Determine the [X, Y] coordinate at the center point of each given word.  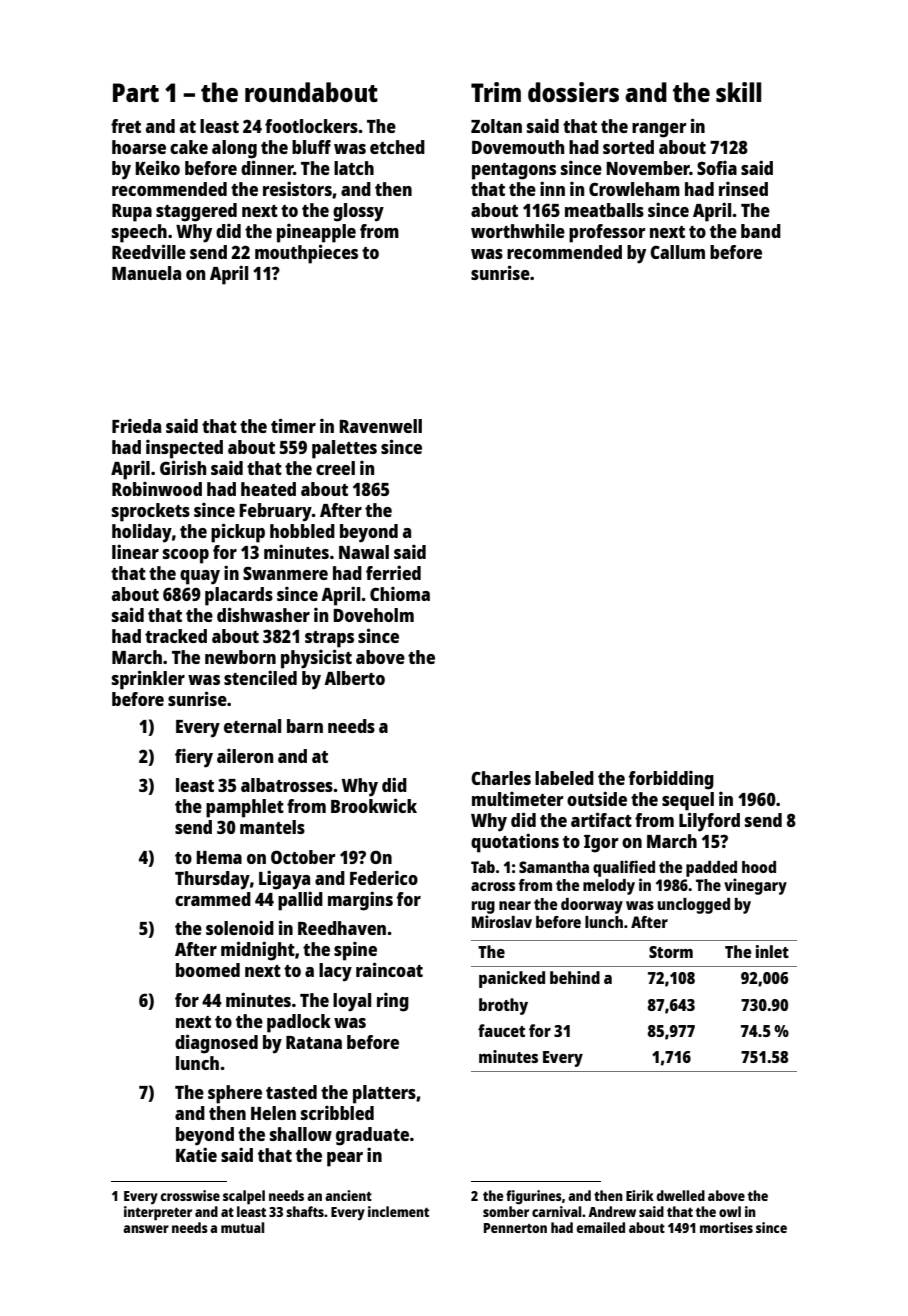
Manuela [146, 273]
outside [597, 798]
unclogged [694, 906]
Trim [496, 92]
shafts [305, 1211]
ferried [393, 572]
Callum [677, 252]
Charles [501, 778]
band [761, 231]
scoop [186, 556]
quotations [515, 843]
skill [738, 92]
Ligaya [284, 880]
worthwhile [518, 230]
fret [126, 126]
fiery [194, 758]
